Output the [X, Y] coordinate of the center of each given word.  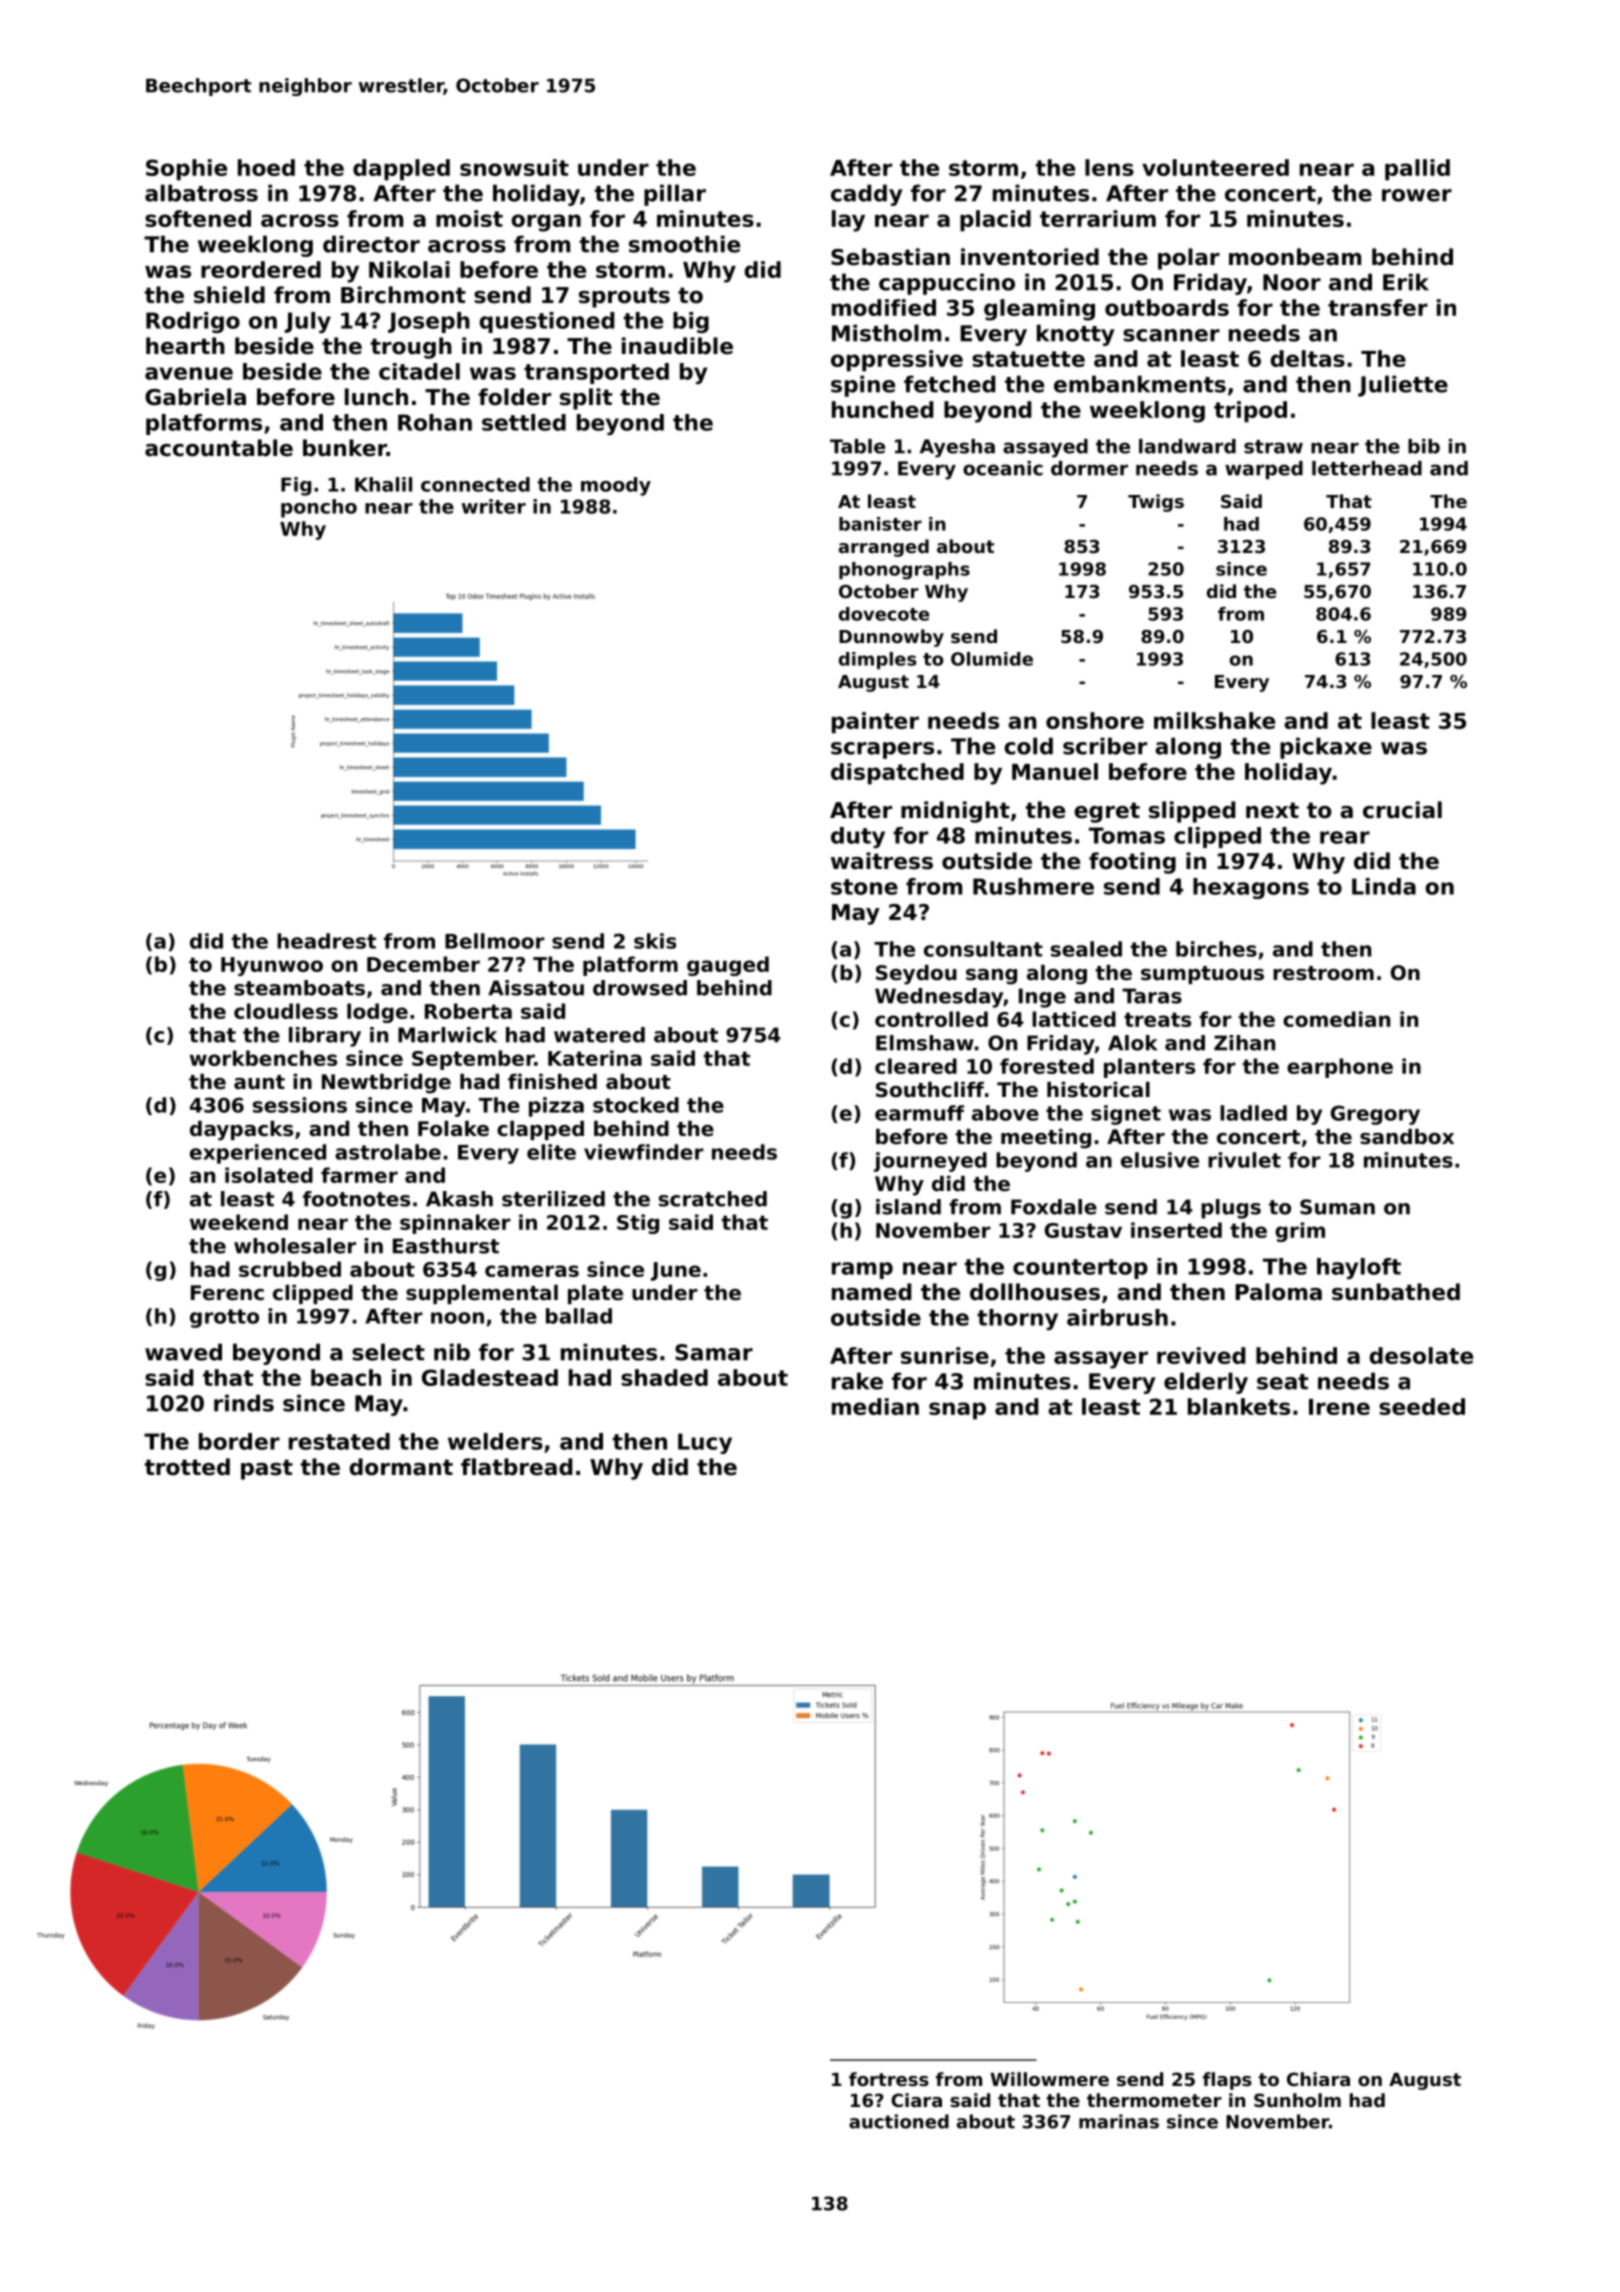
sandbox [1407, 1137]
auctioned [899, 2121]
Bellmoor [495, 941]
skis [655, 941]
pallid [1417, 170]
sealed [1086, 949]
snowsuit [514, 167]
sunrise [945, 1355]
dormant [401, 1467]
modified [884, 307]
